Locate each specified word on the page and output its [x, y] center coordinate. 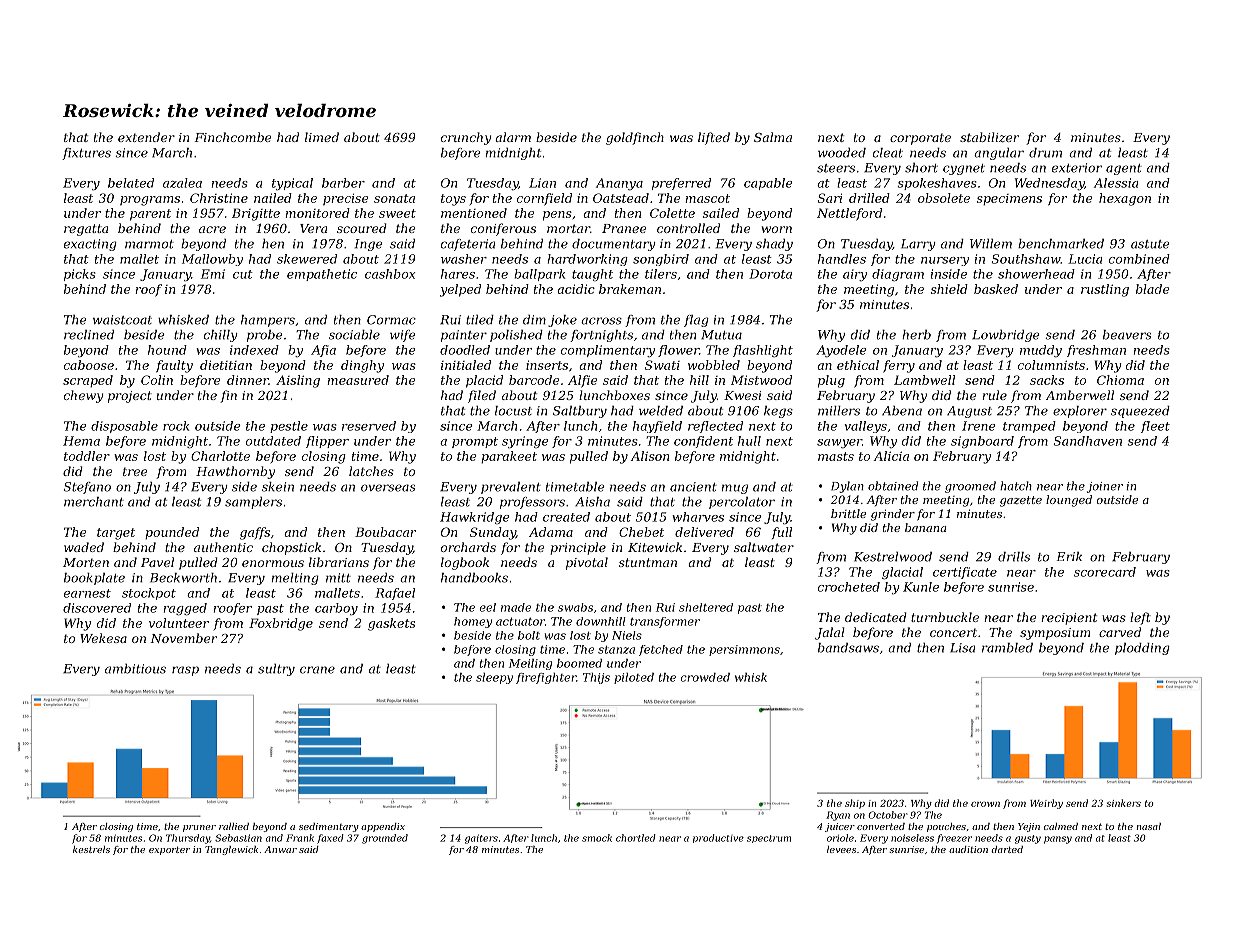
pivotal [587, 563]
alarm [513, 137]
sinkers [1124, 803]
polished [516, 336]
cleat [888, 153]
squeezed [1140, 412]
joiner [1105, 487]
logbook [465, 563]
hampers [268, 321]
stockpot [149, 594]
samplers [253, 503]
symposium [1055, 634]
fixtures [86, 154]
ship [855, 804]
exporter [169, 850]
